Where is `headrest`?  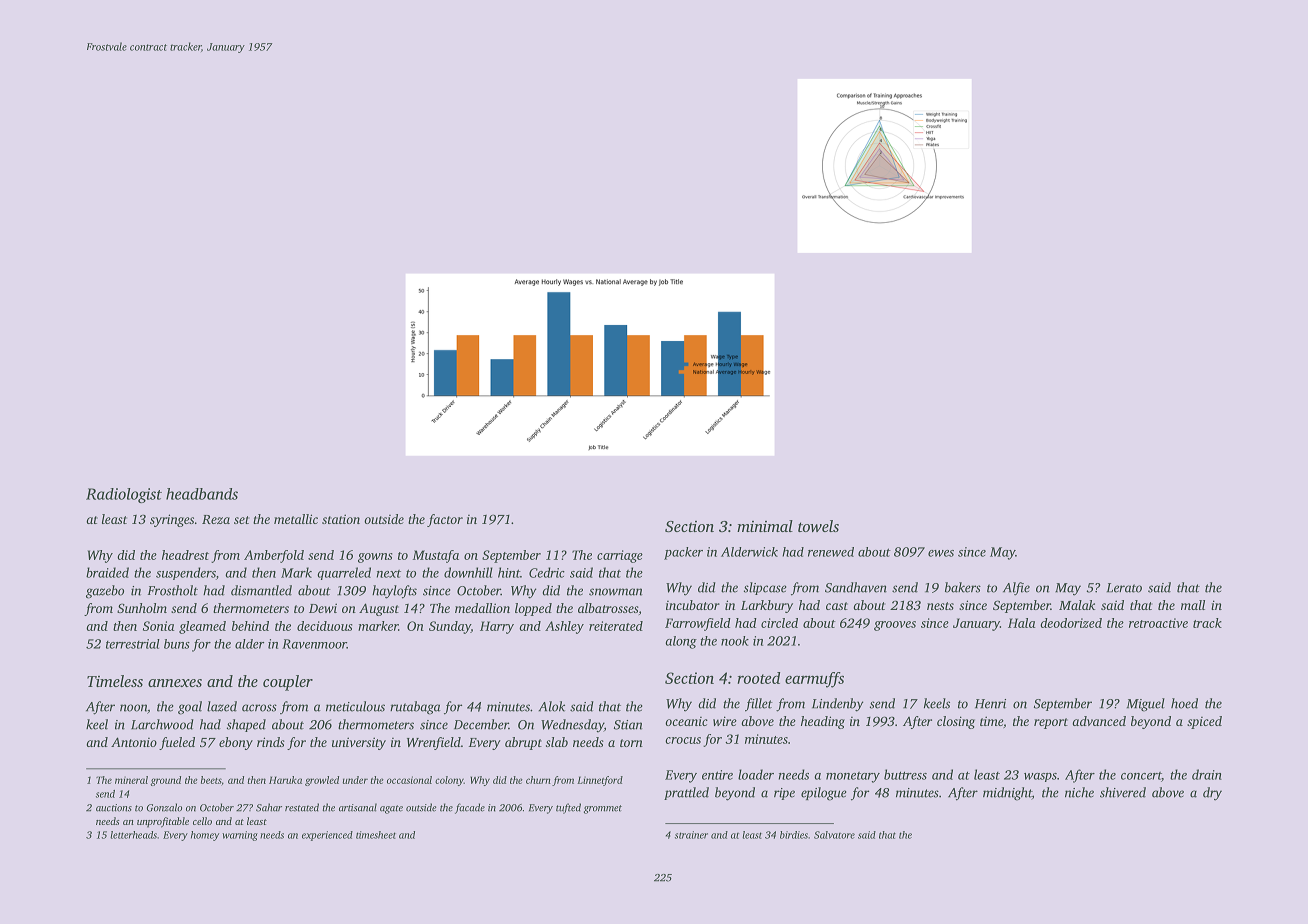 headrest is located at coordinates (185, 555).
